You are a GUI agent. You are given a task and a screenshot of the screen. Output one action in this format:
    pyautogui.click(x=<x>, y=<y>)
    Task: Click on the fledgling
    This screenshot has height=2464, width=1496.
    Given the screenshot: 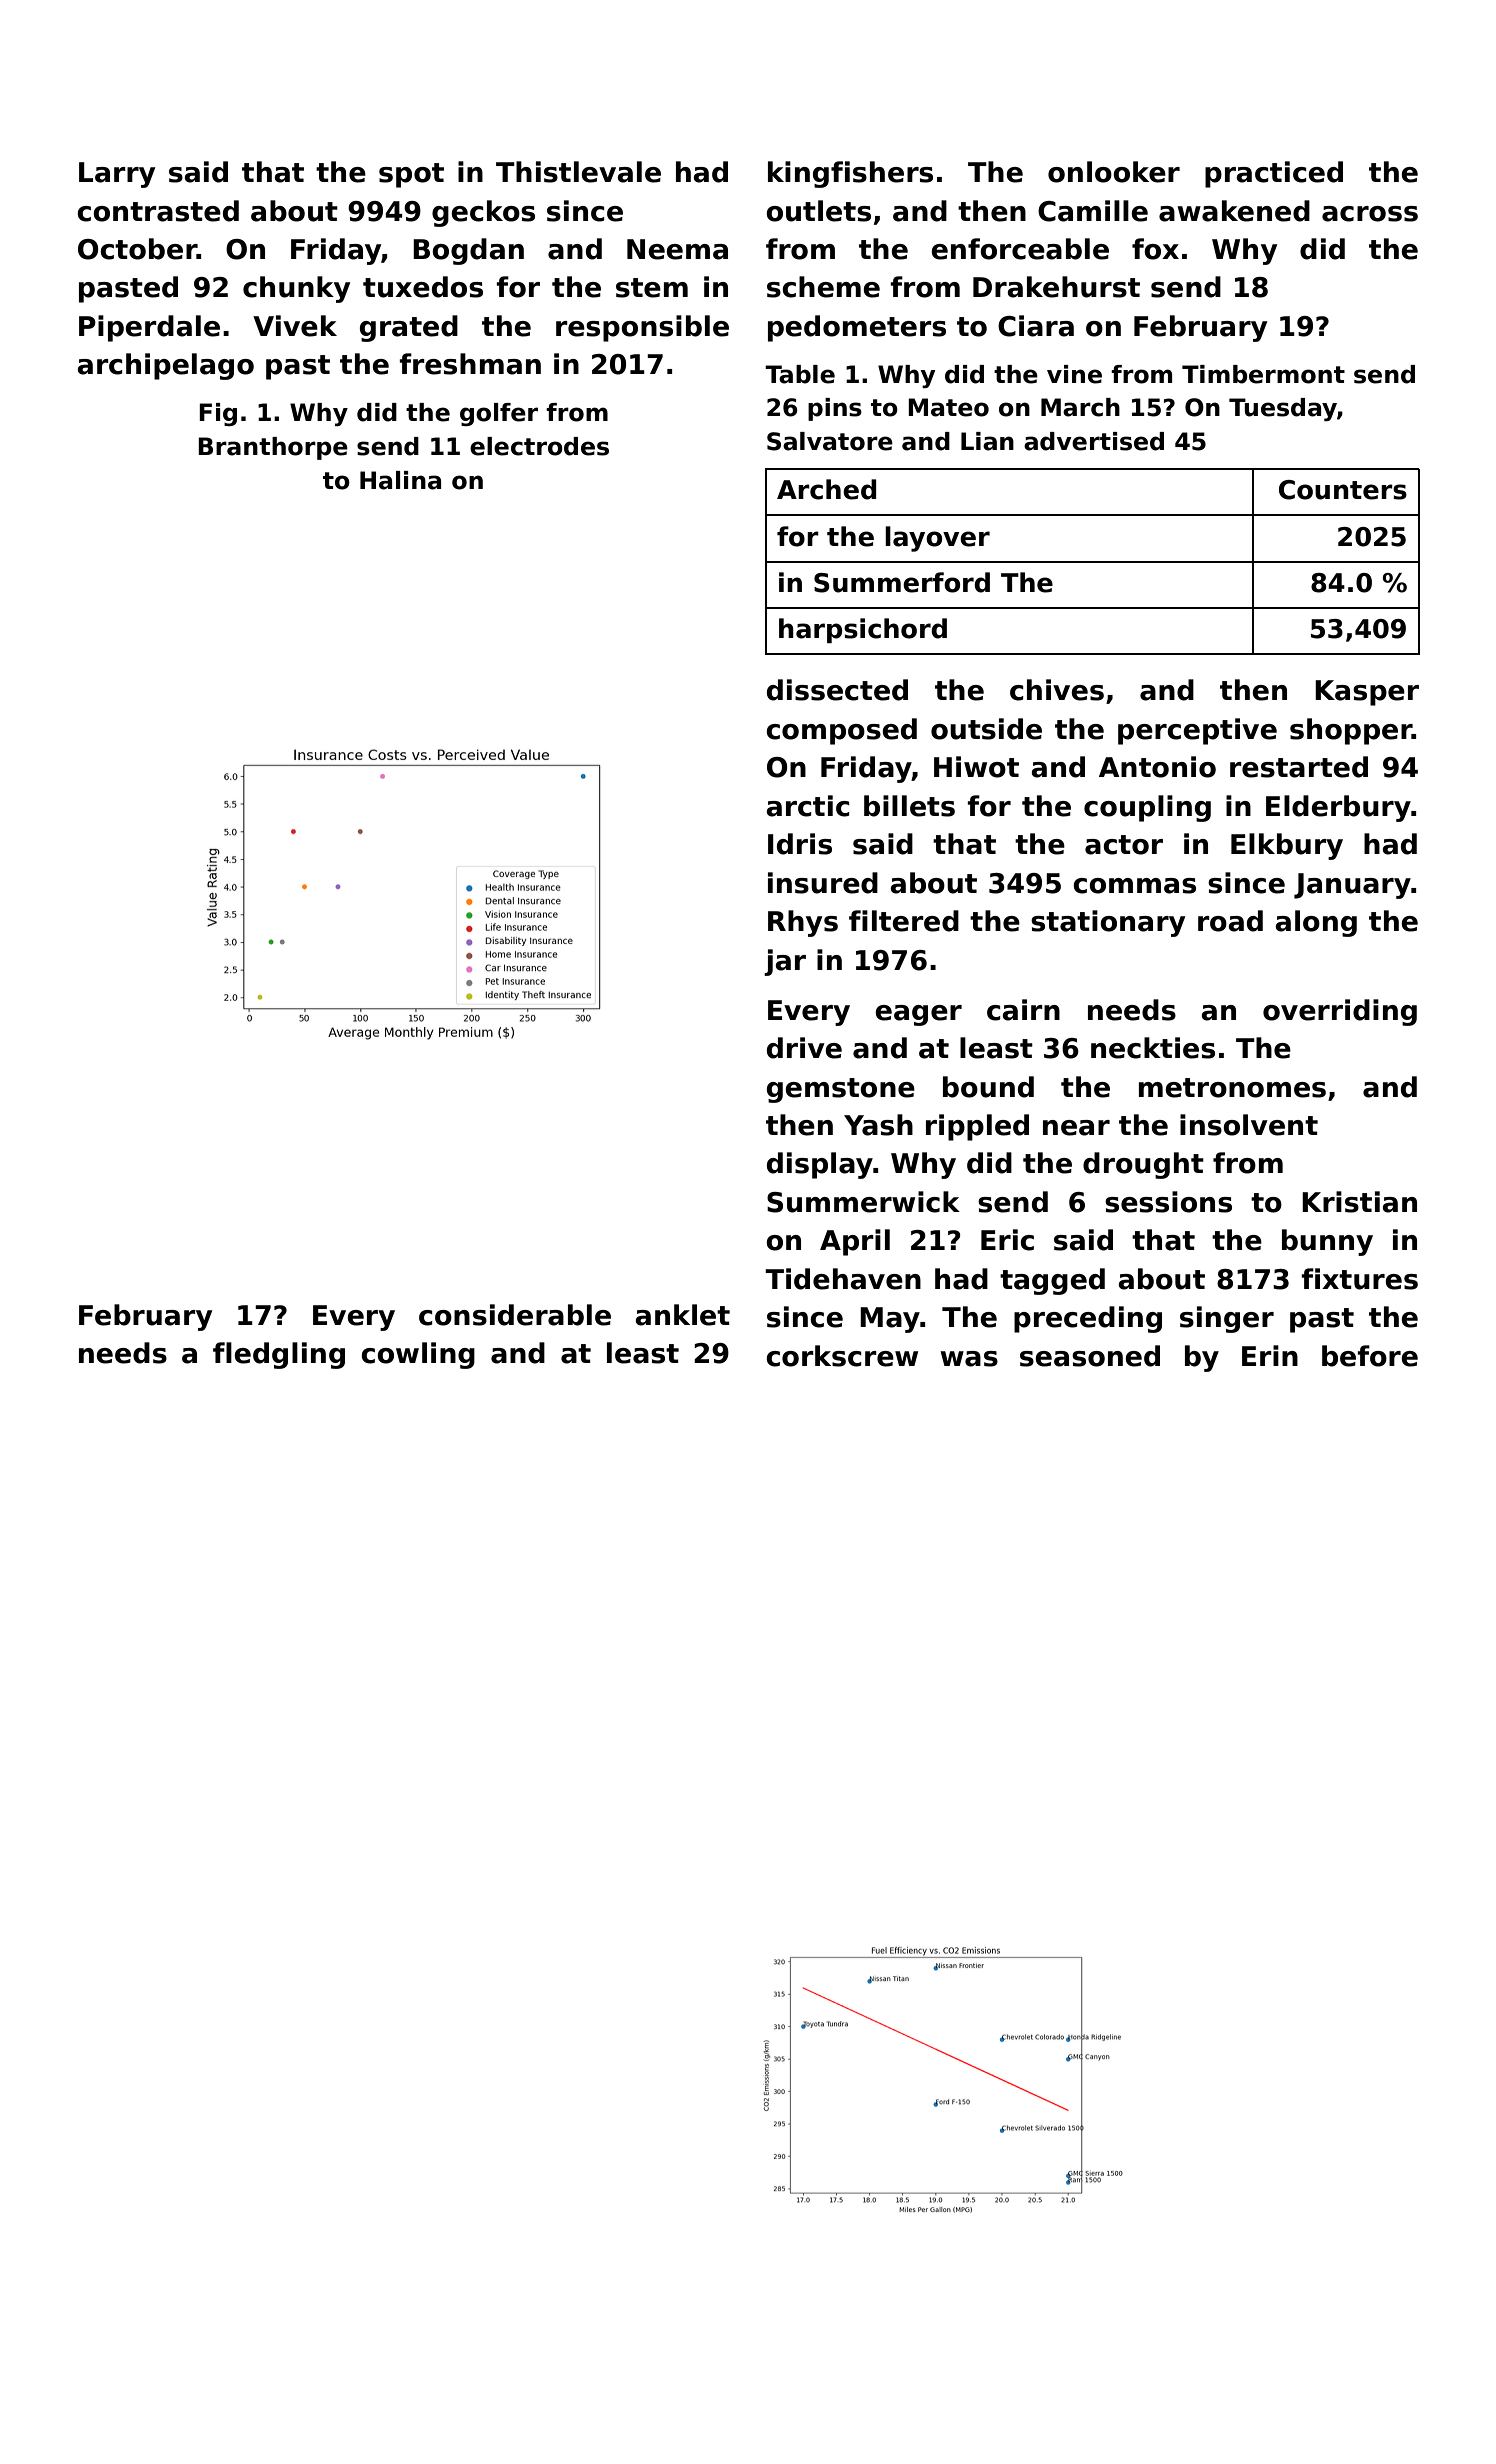 What is the action you would take?
    pyautogui.click(x=279, y=1355)
